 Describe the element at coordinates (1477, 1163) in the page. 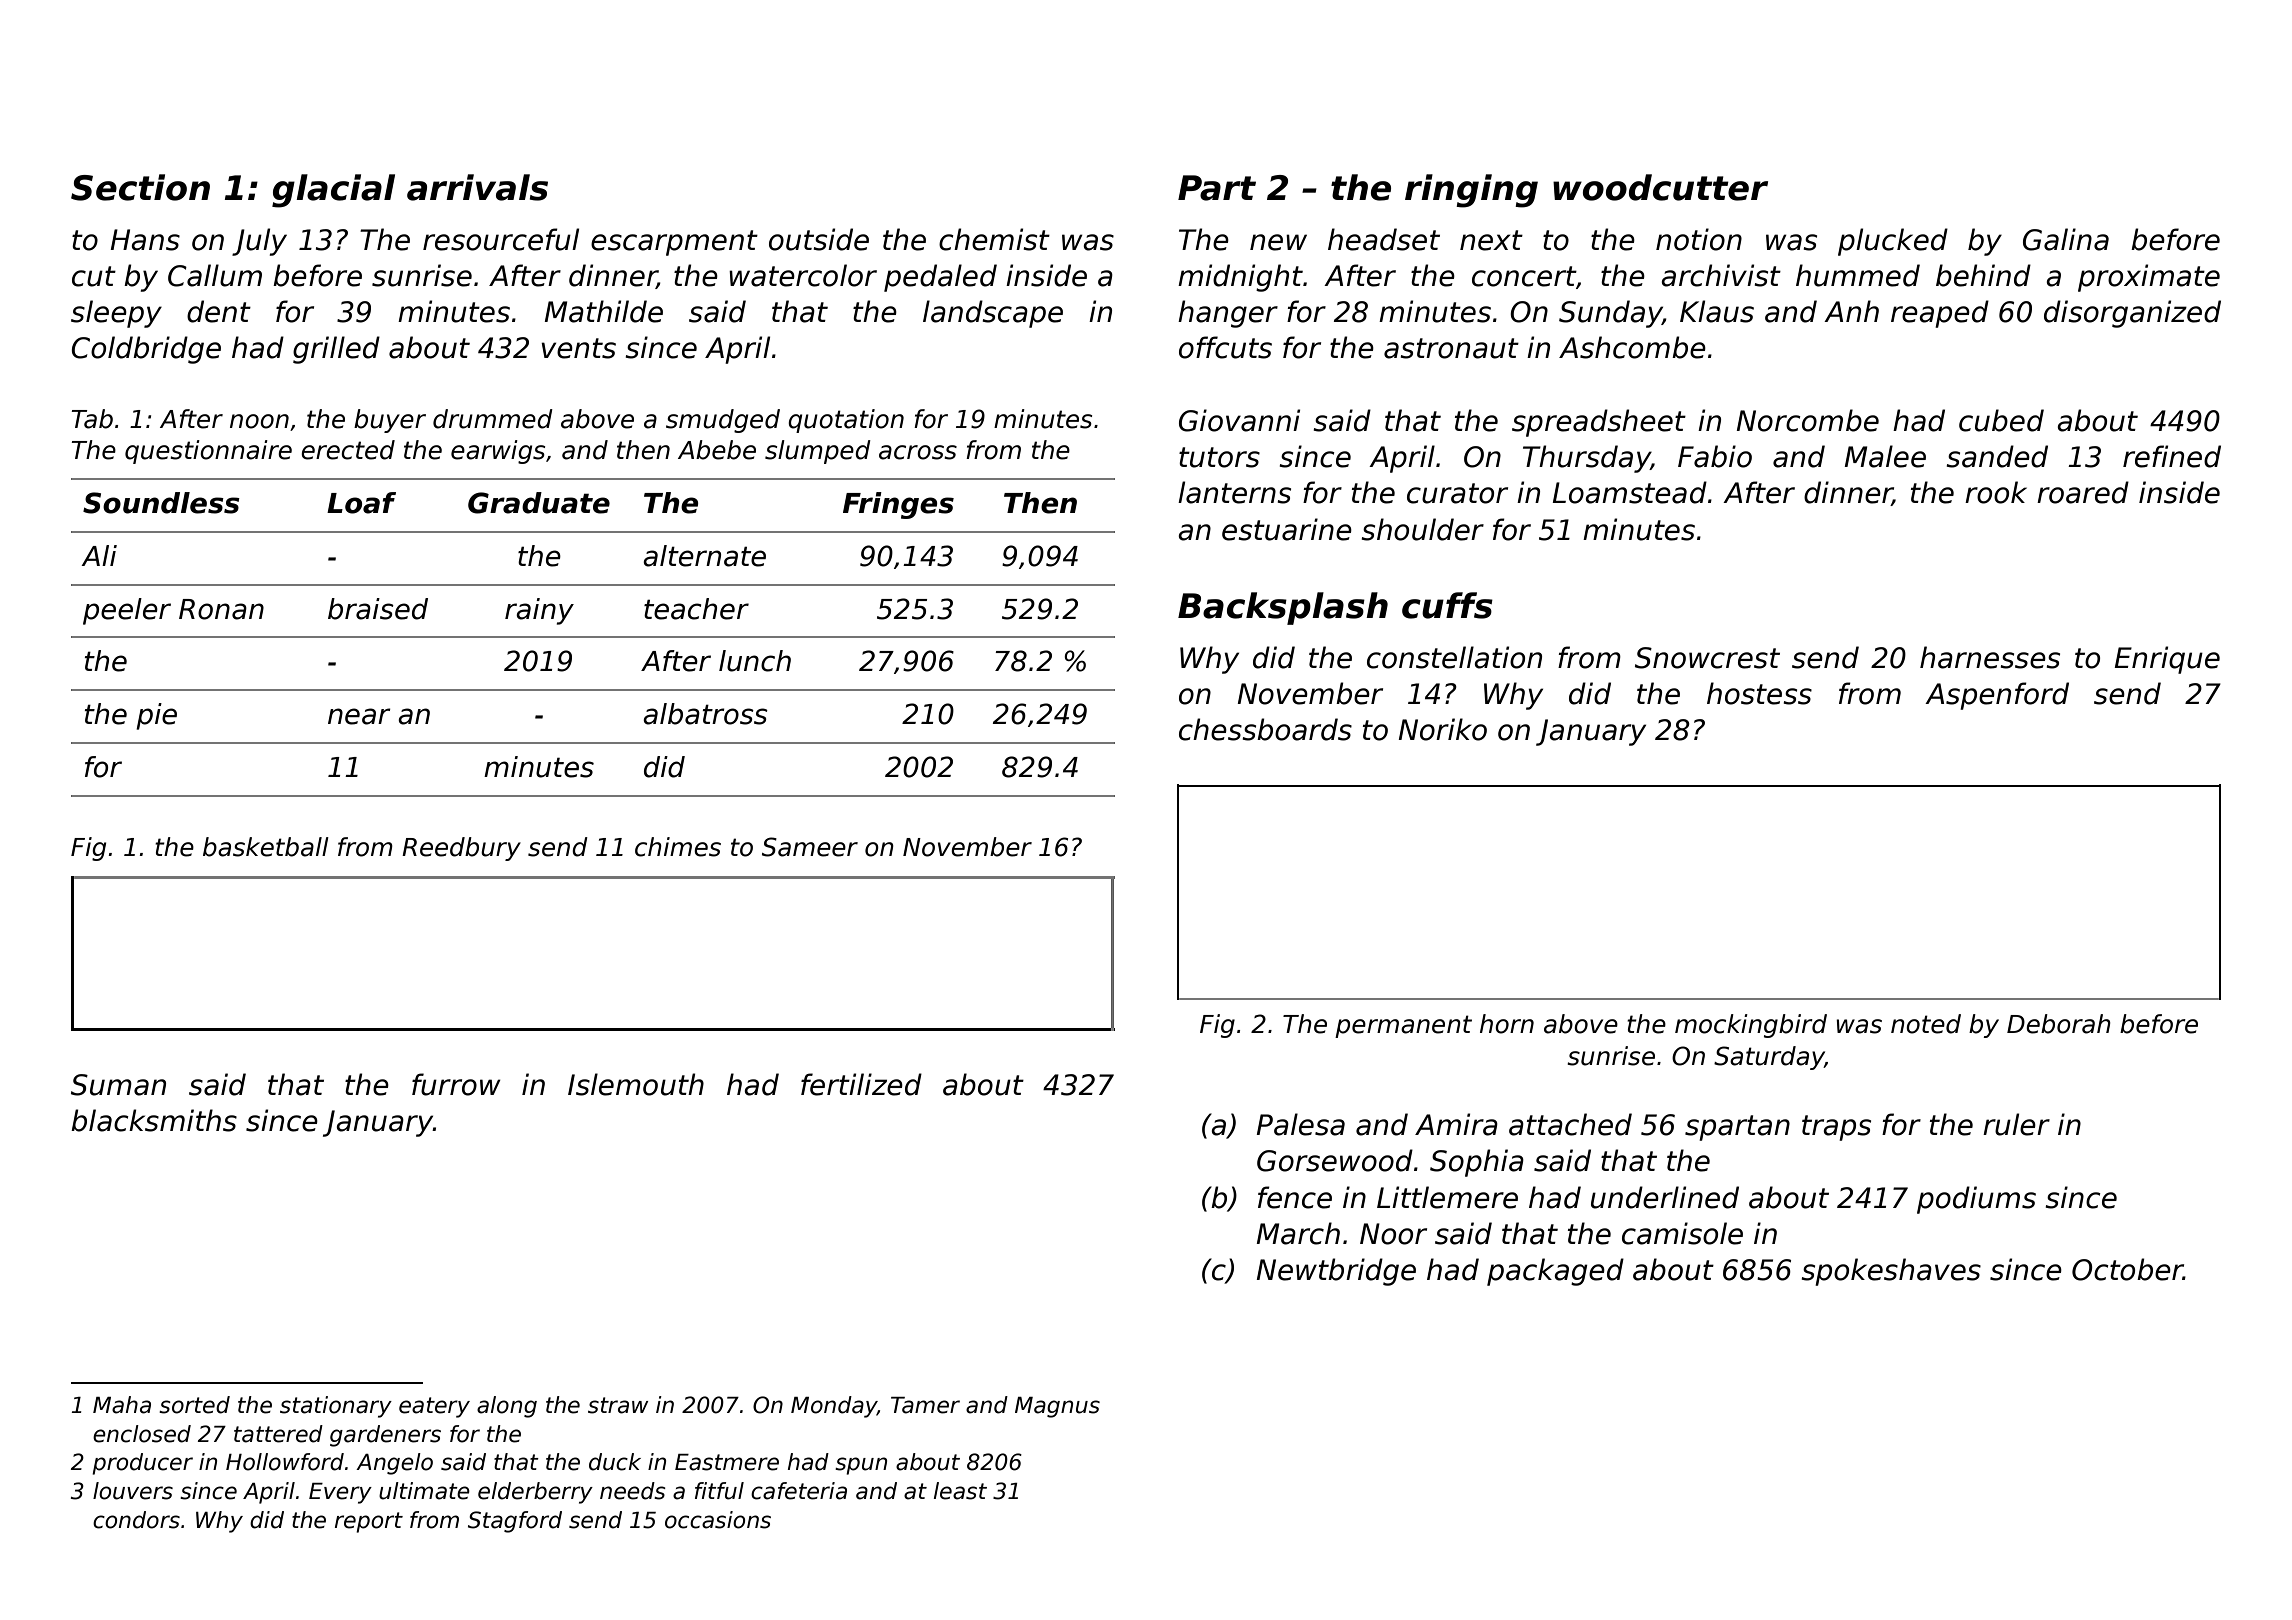

I see `Sophia` at that location.
